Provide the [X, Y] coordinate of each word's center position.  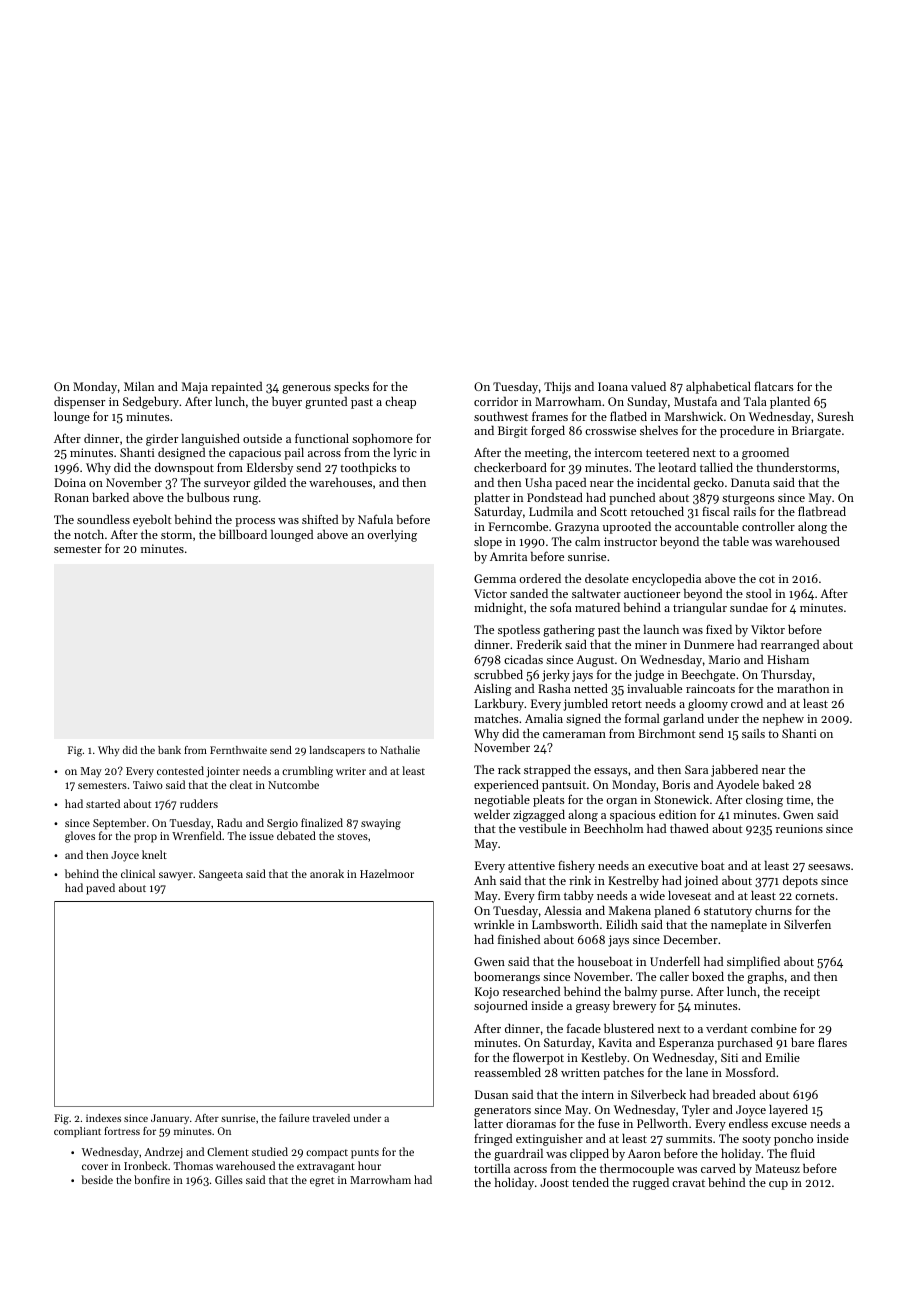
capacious [255, 454]
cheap [400, 403]
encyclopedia [666, 579]
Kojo [487, 993]
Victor [490, 593]
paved [100, 889]
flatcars [774, 386]
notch [89, 534]
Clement [228, 1151]
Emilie [782, 1057]
